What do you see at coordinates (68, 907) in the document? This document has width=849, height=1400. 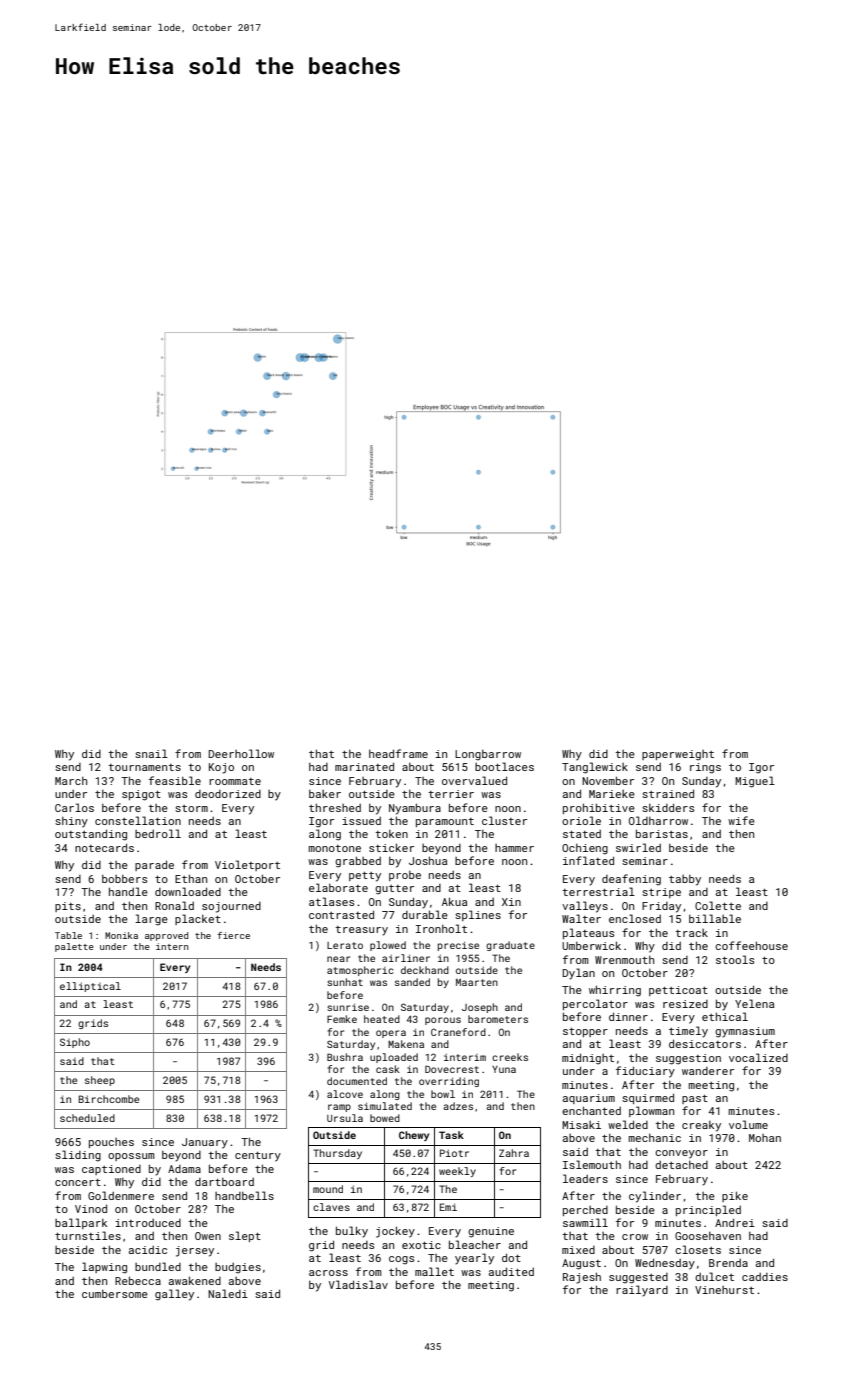 I see `pits` at bounding box center [68, 907].
